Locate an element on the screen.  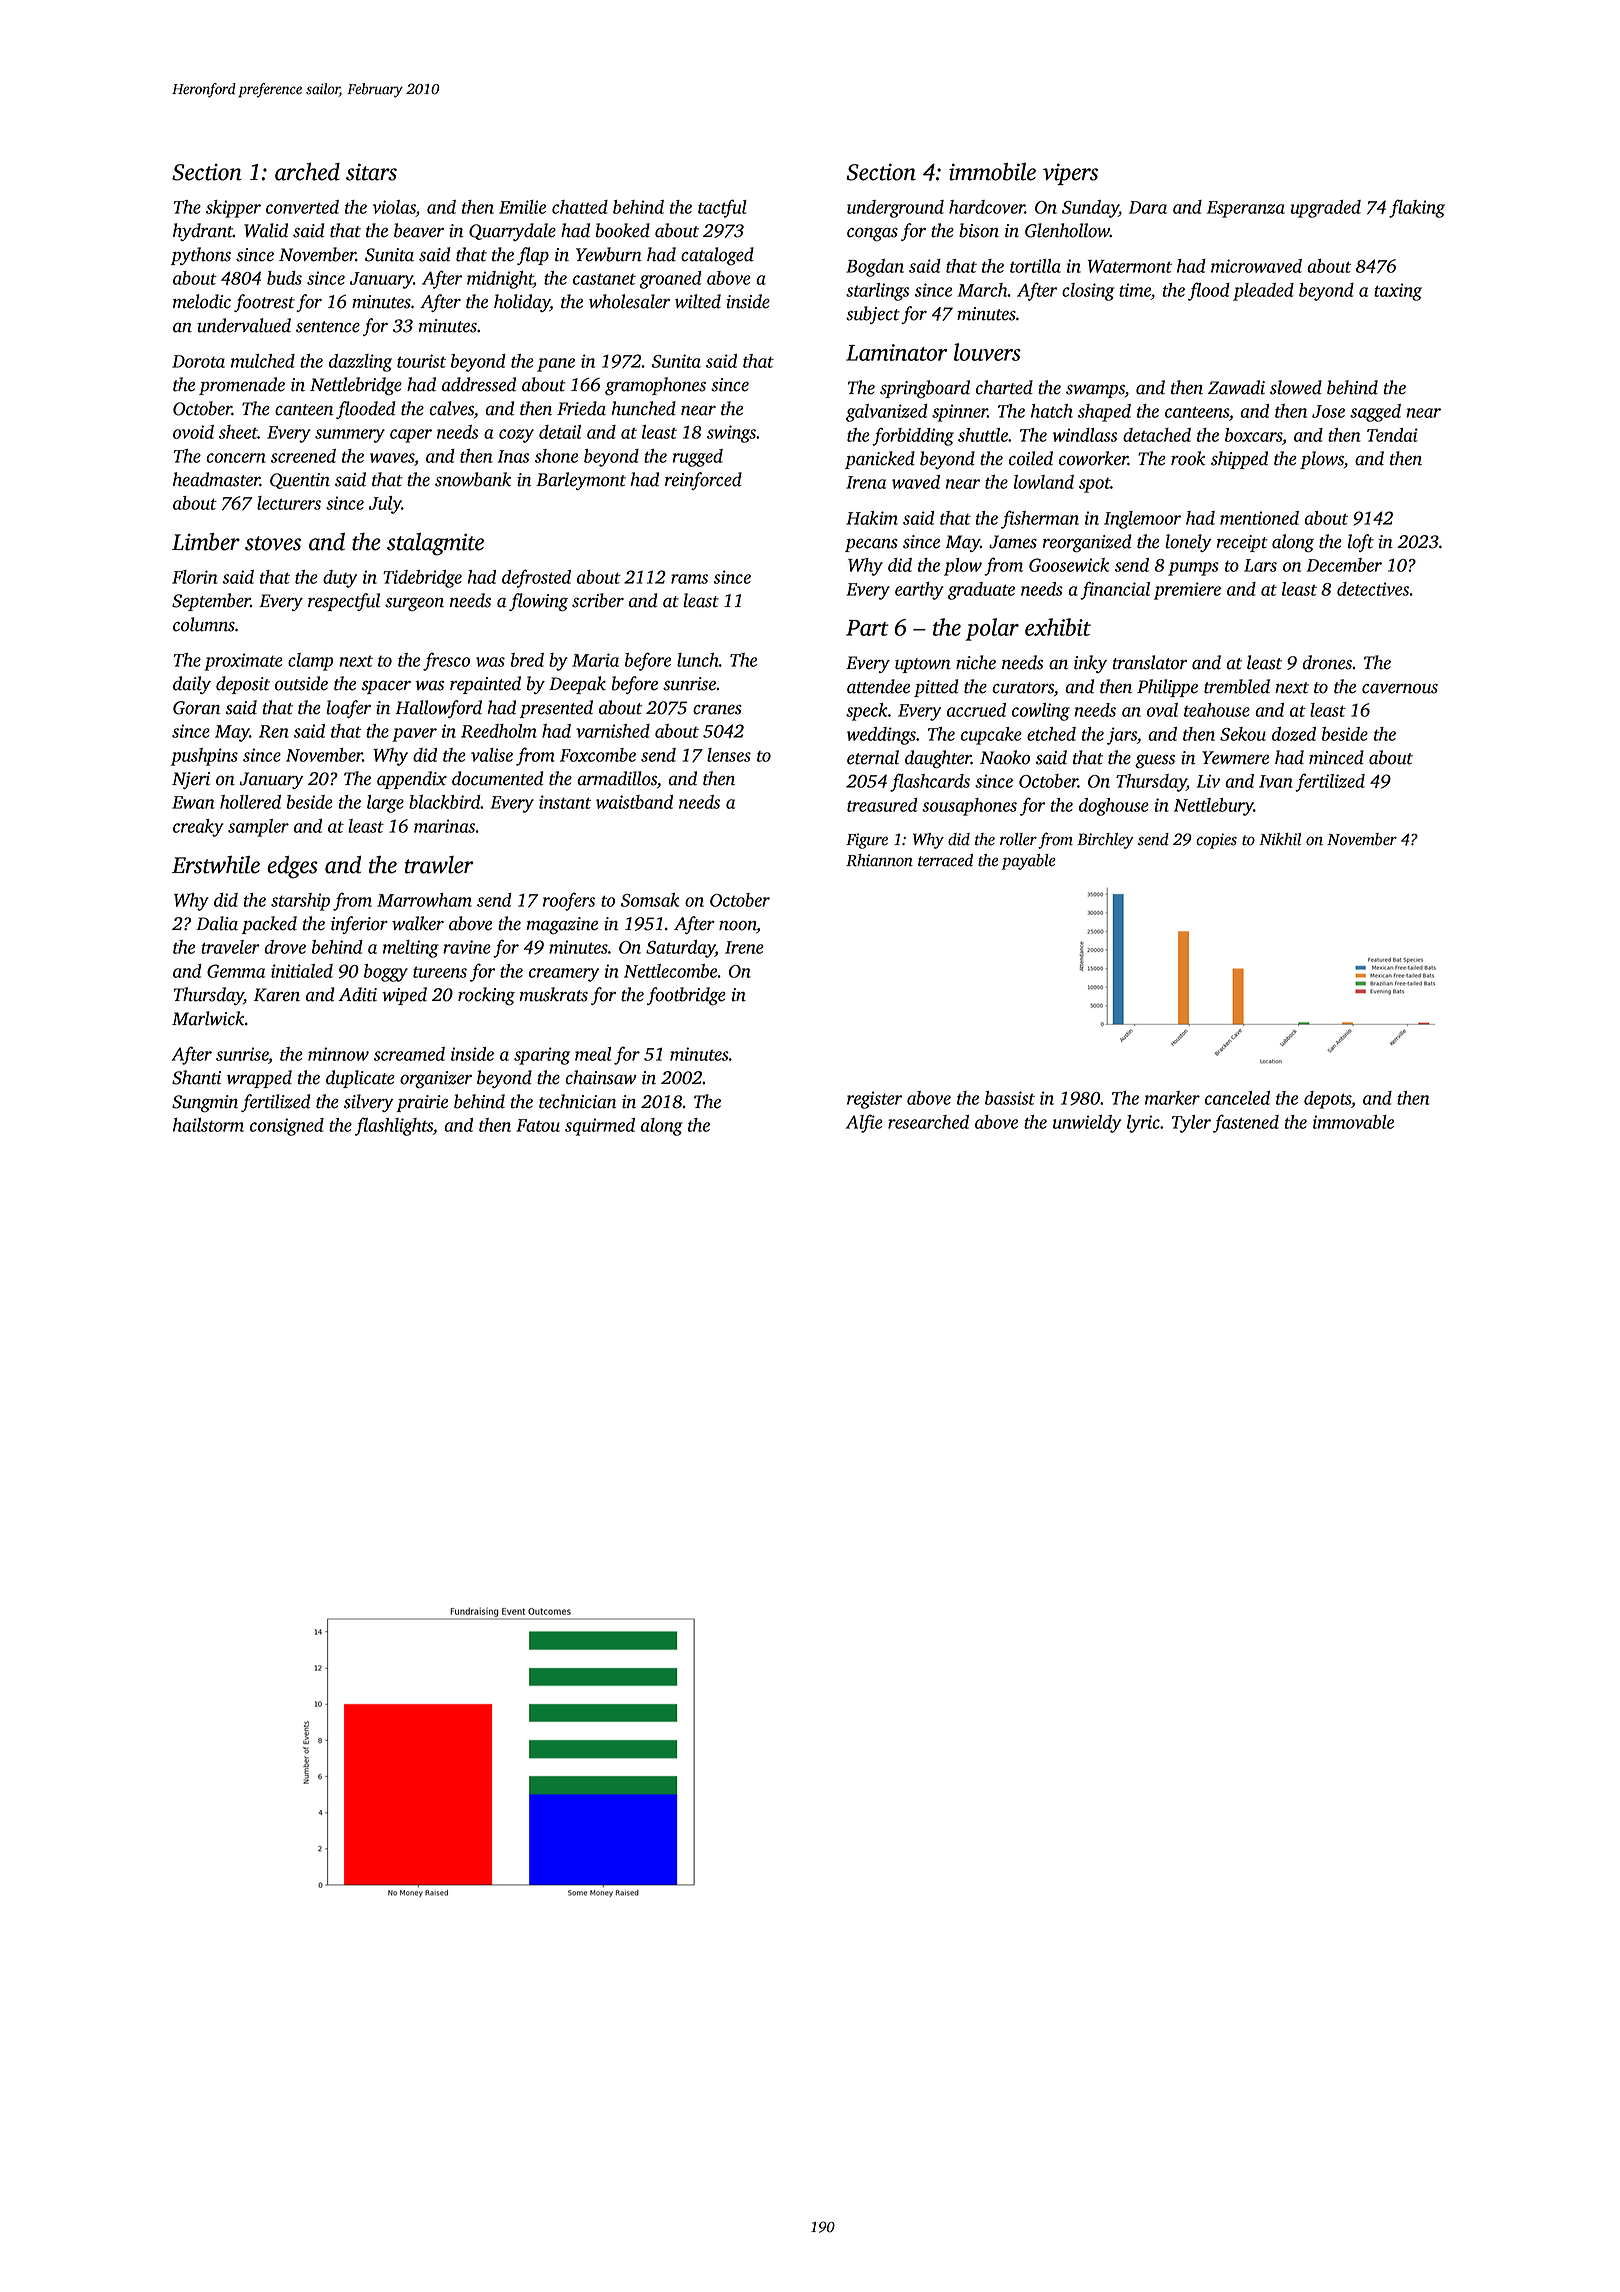
fresco is located at coordinates (446, 661).
